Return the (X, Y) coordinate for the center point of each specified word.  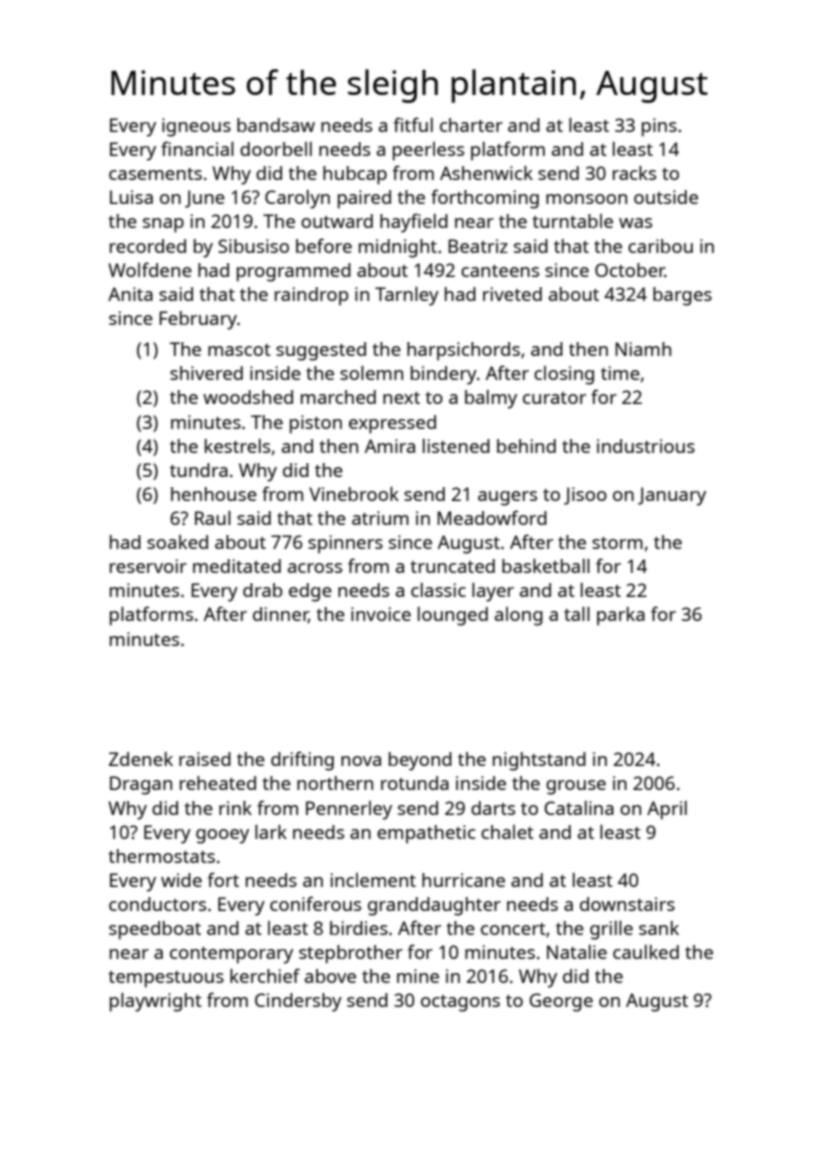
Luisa (131, 197)
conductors (157, 904)
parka (621, 616)
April (667, 810)
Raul (213, 518)
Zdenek (141, 759)
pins (659, 127)
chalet (507, 832)
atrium (380, 518)
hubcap (355, 175)
